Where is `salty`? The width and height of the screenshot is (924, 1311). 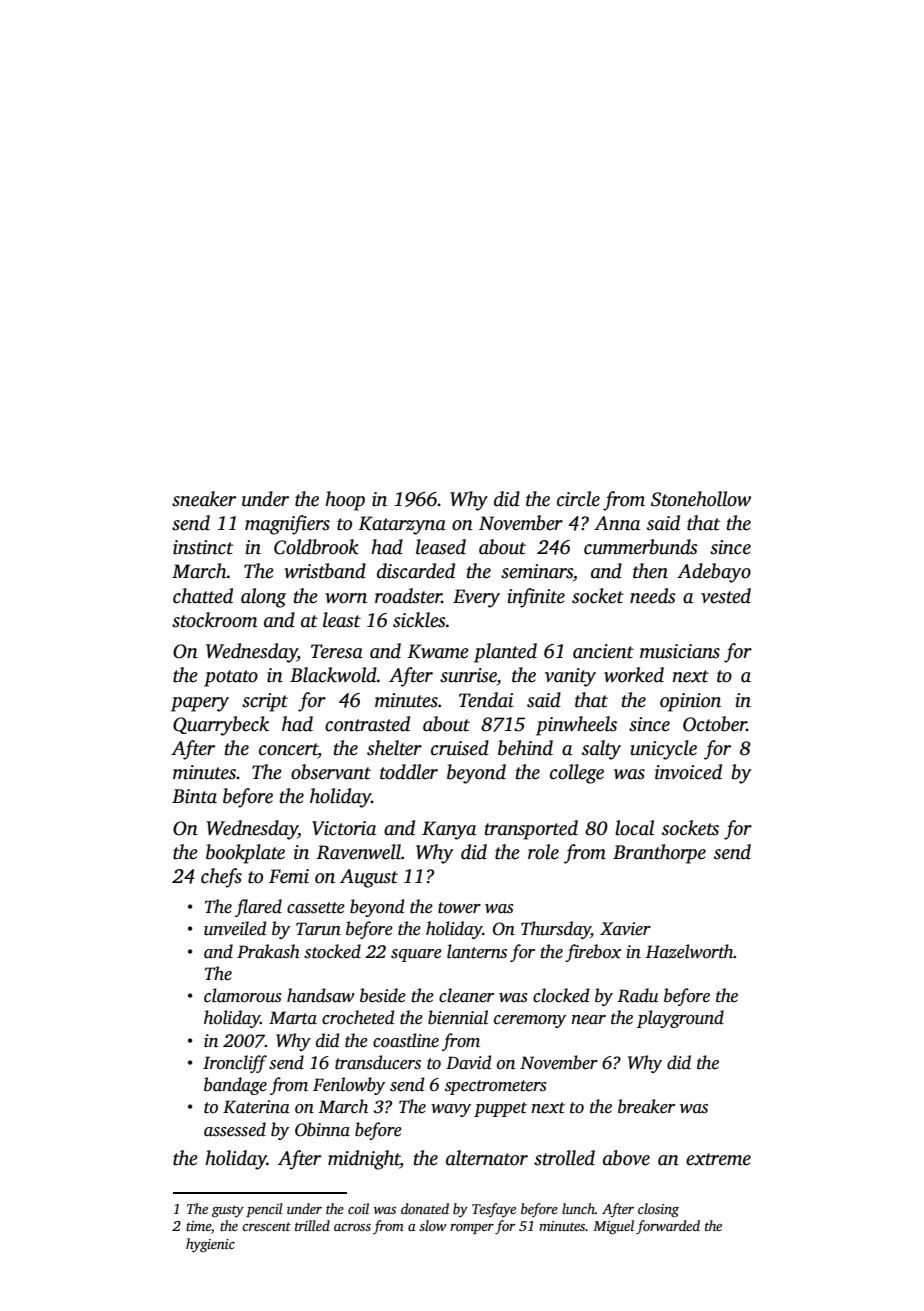 salty is located at coordinates (601, 750).
